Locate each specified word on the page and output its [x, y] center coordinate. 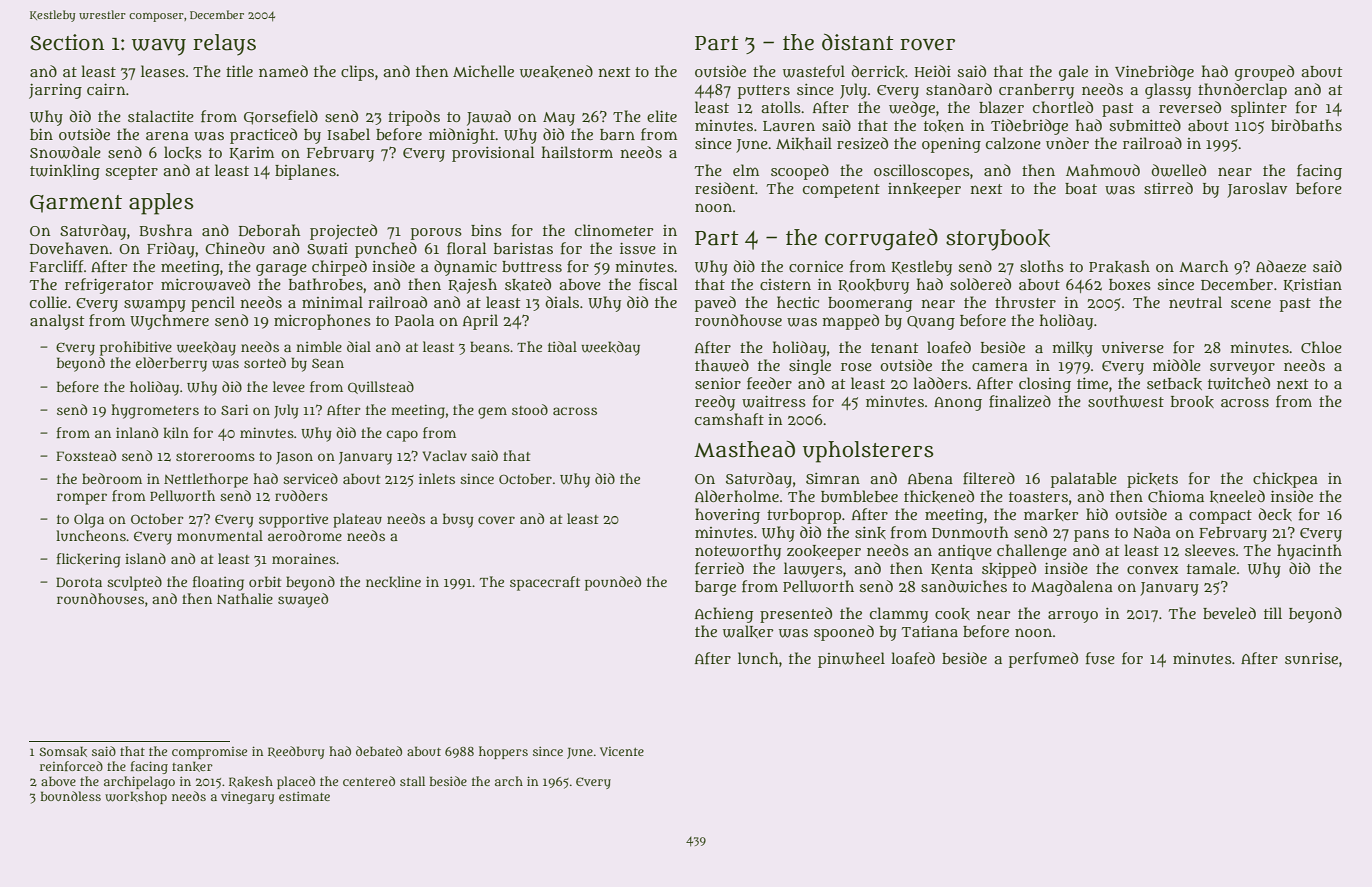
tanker [192, 766]
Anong [958, 404]
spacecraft [545, 583]
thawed [722, 365]
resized [862, 143]
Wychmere [169, 322]
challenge [1032, 552]
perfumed [1043, 660]
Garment [76, 204]
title [239, 71]
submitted [1145, 125]
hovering [727, 516]
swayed [303, 600]
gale [1073, 73]
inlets [437, 478]
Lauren [789, 126]
